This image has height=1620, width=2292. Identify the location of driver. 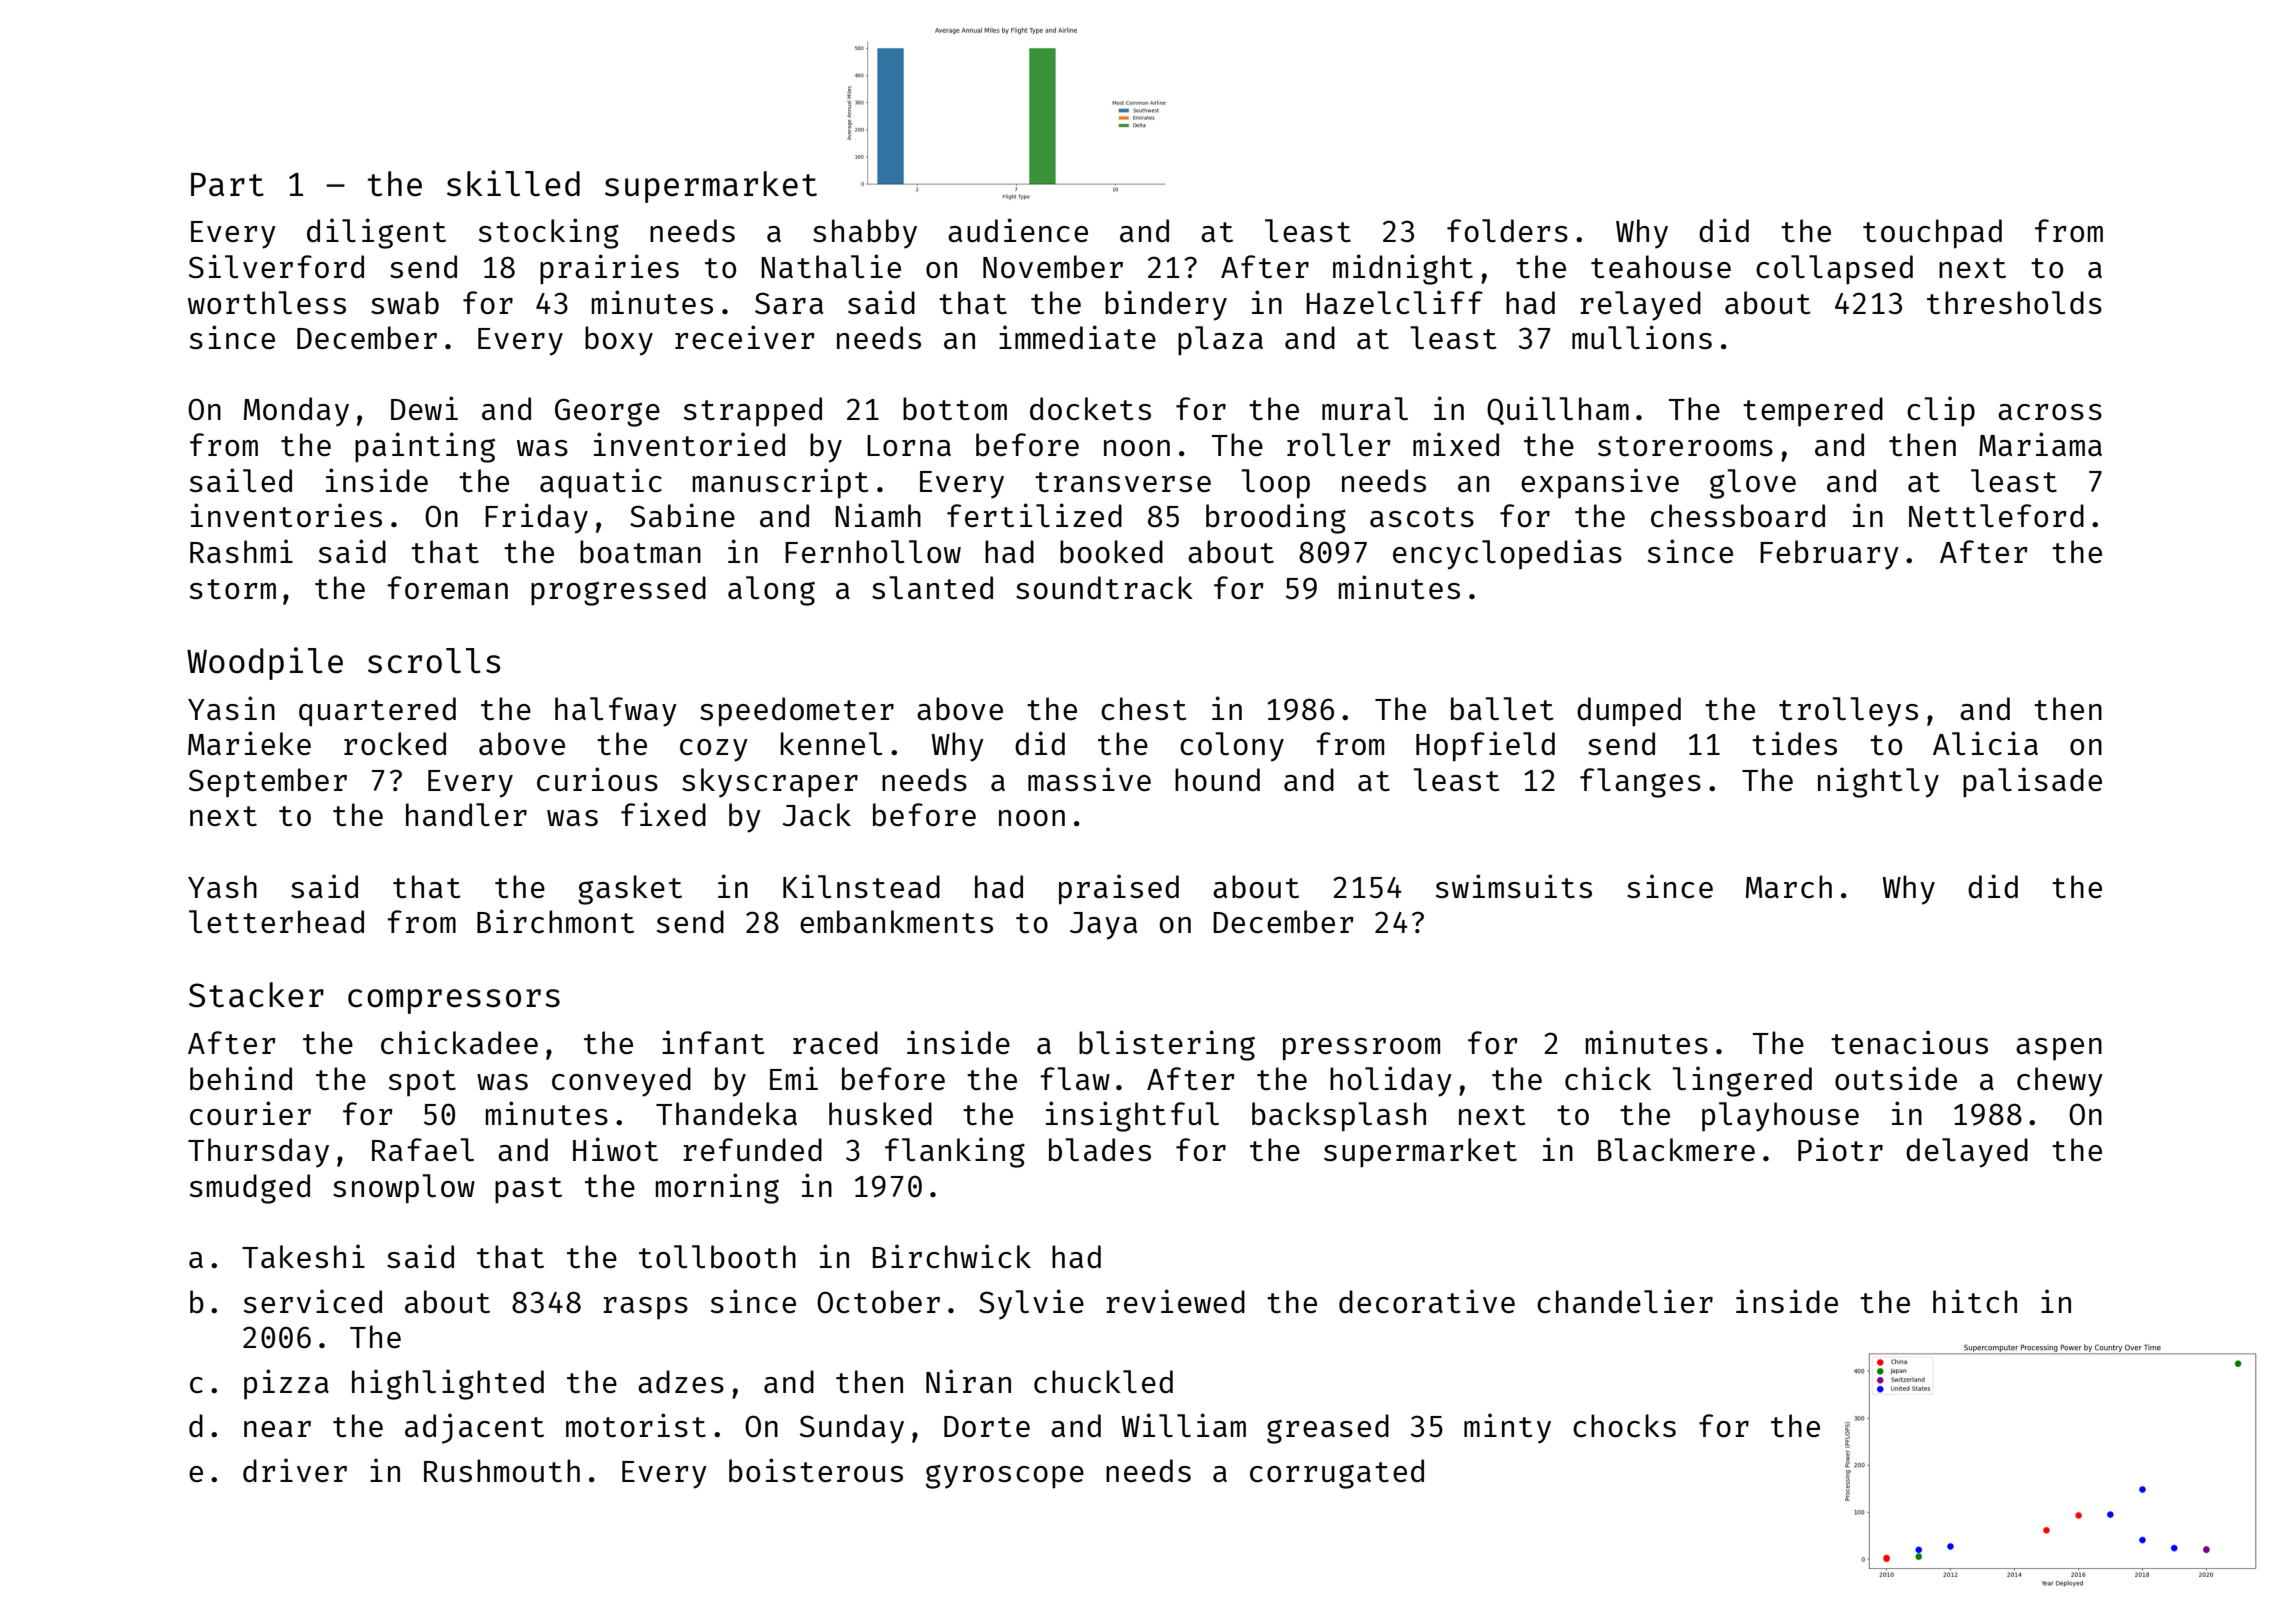
(295, 1470).
